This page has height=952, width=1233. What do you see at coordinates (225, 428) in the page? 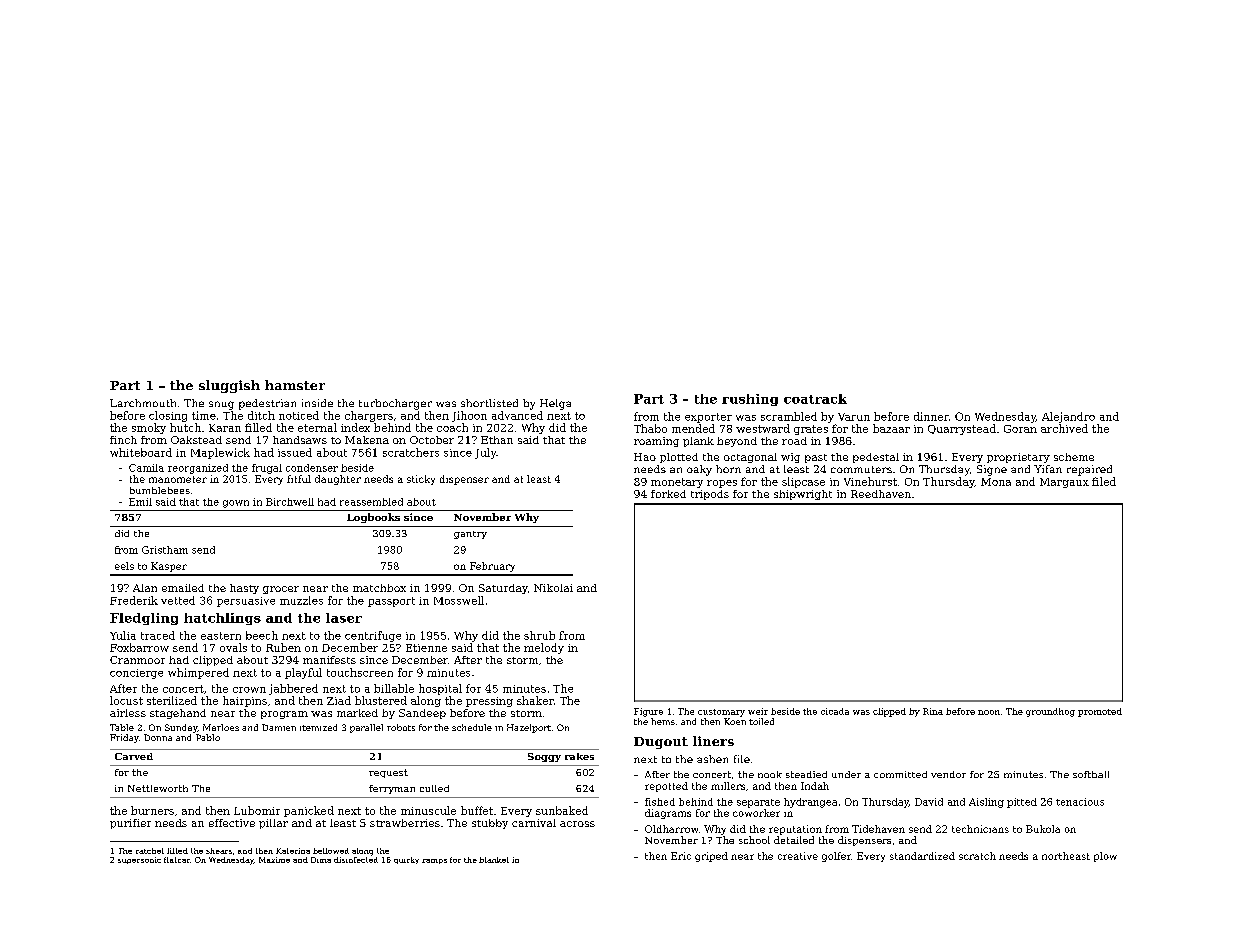
I see `Karan` at bounding box center [225, 428].
